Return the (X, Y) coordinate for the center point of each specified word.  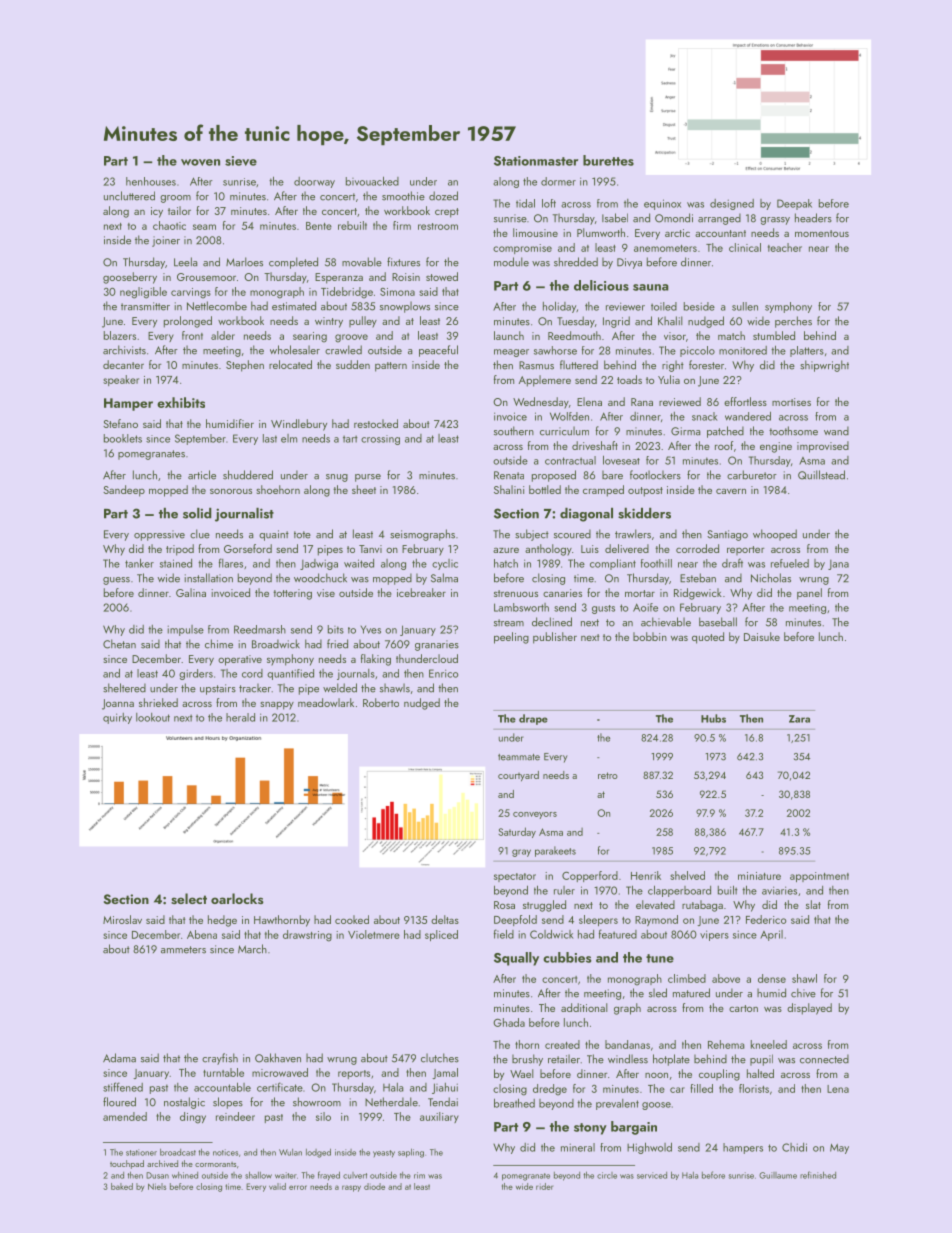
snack (705, 416)
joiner (166, 241)
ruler (564, 890)
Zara (799, 719)
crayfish (220, 1059)
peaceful (438, 351)
